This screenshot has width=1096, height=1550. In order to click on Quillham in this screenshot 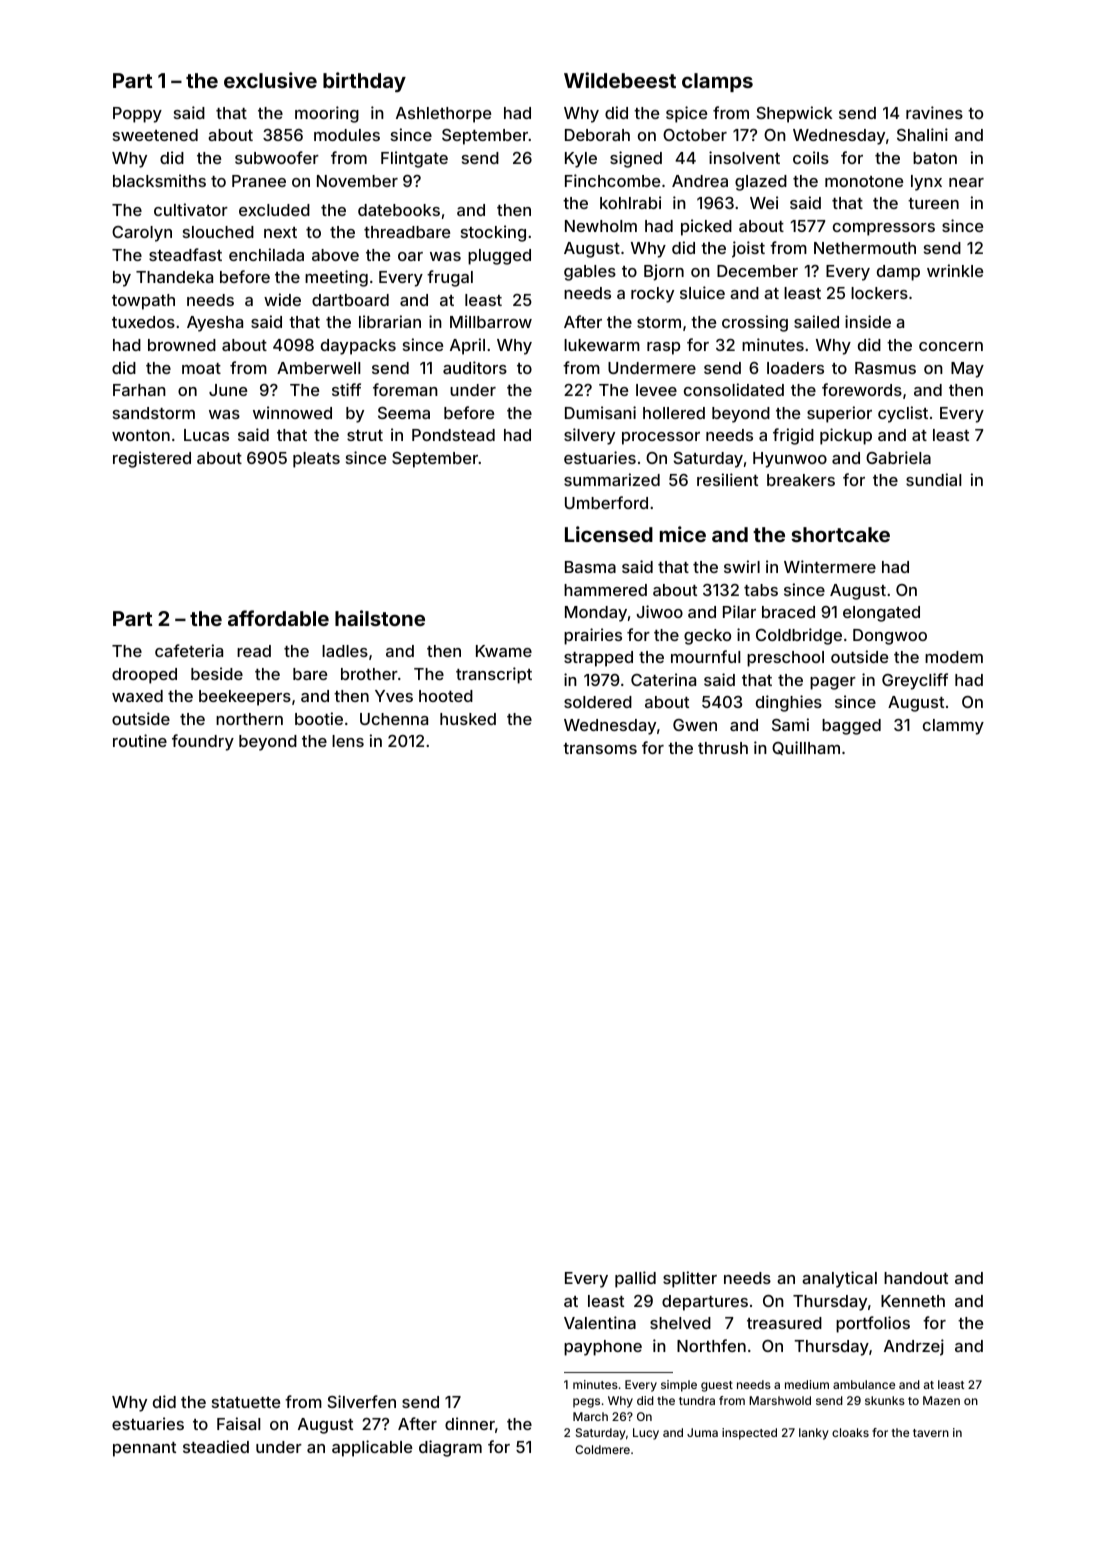, I will do `click(806, 748)`.
